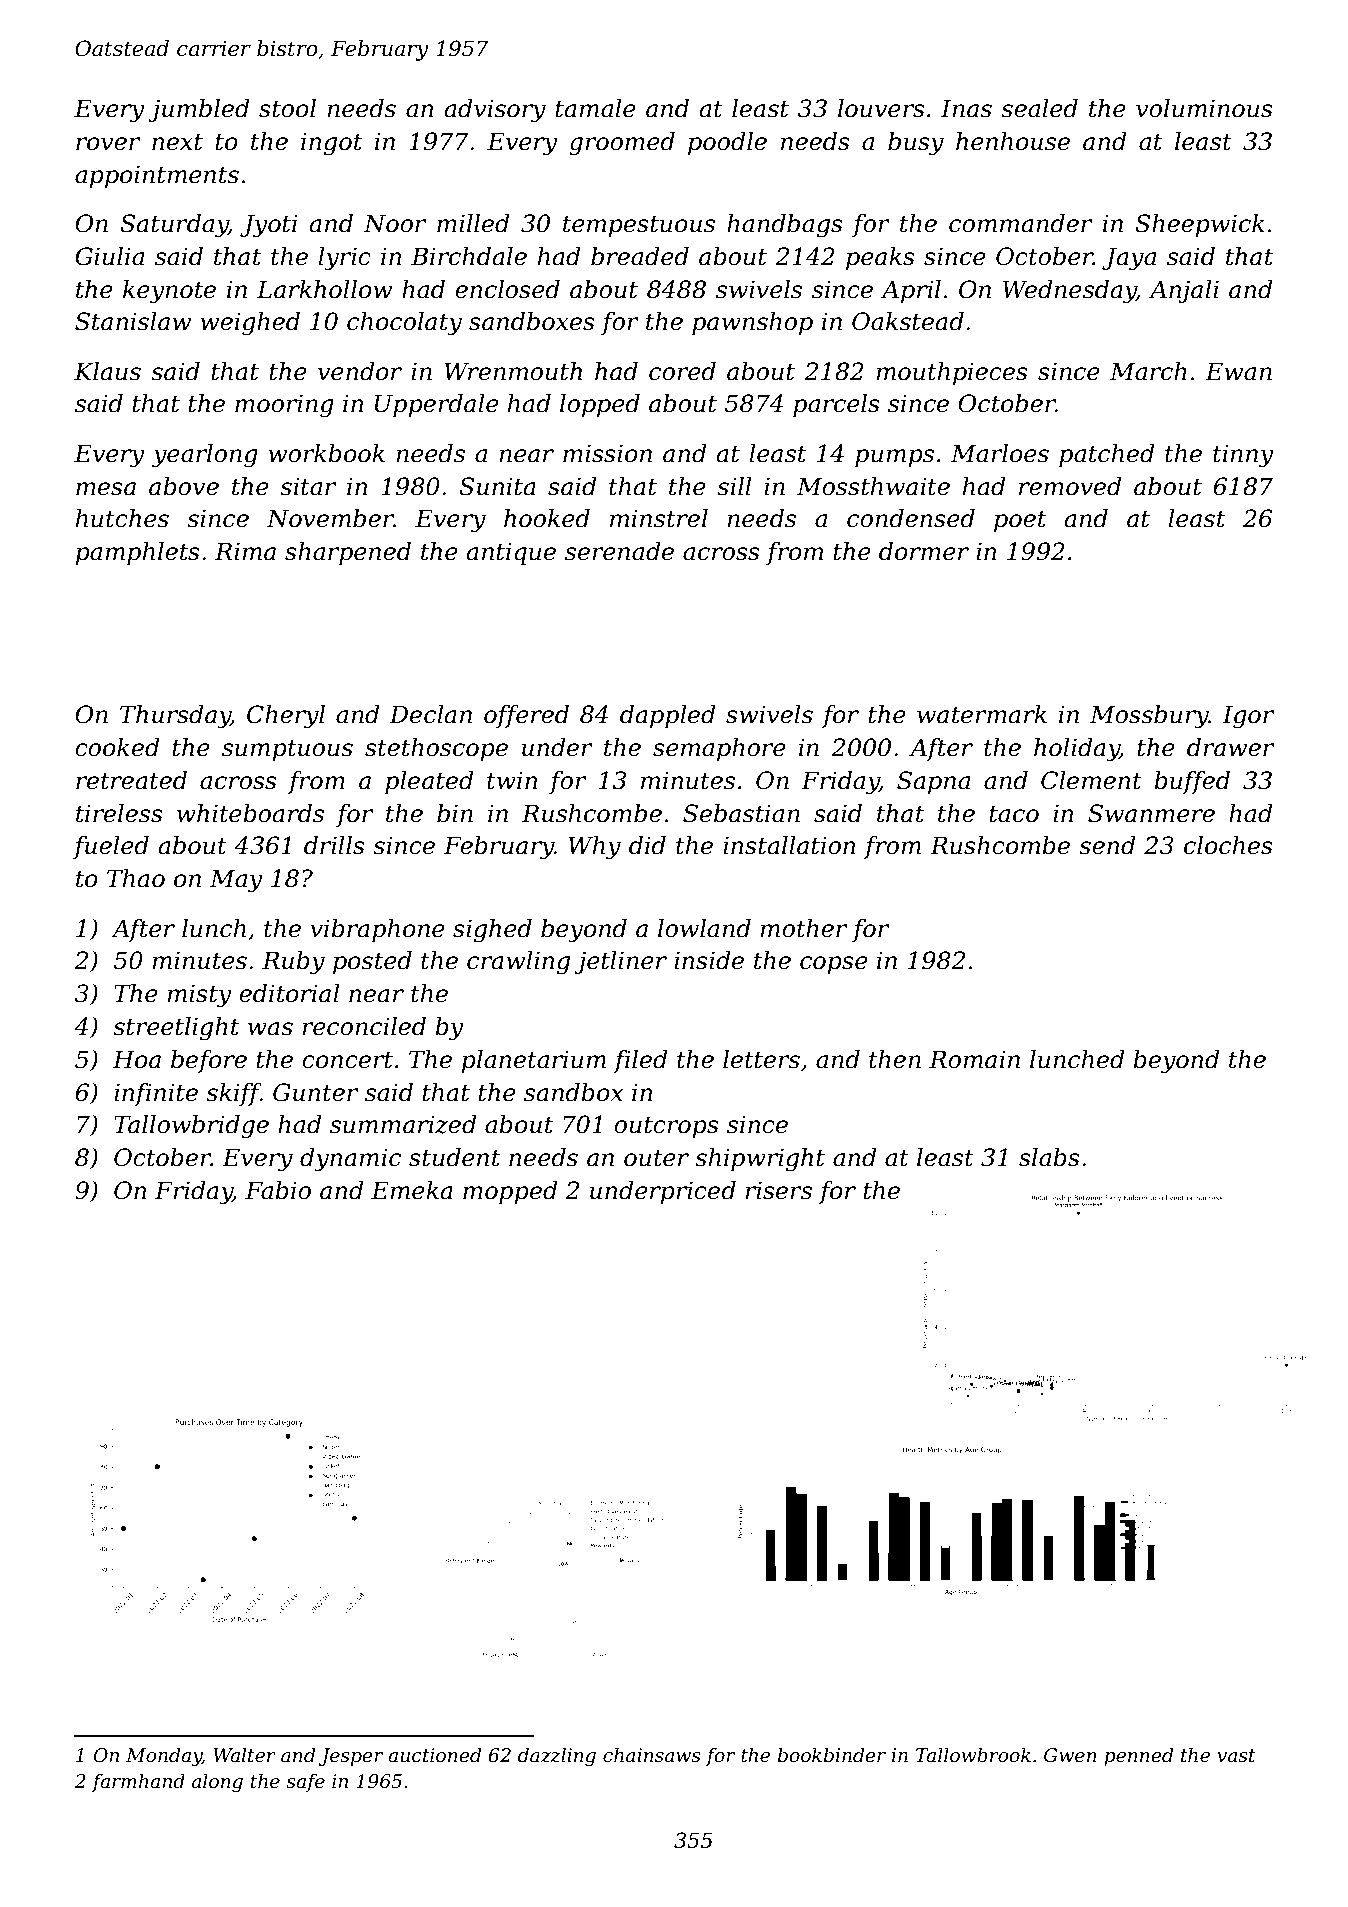  What do you see at coordinates (137, 1059) in the screenshot?
I see `Hoa` at bounding box center [137, 1059].
